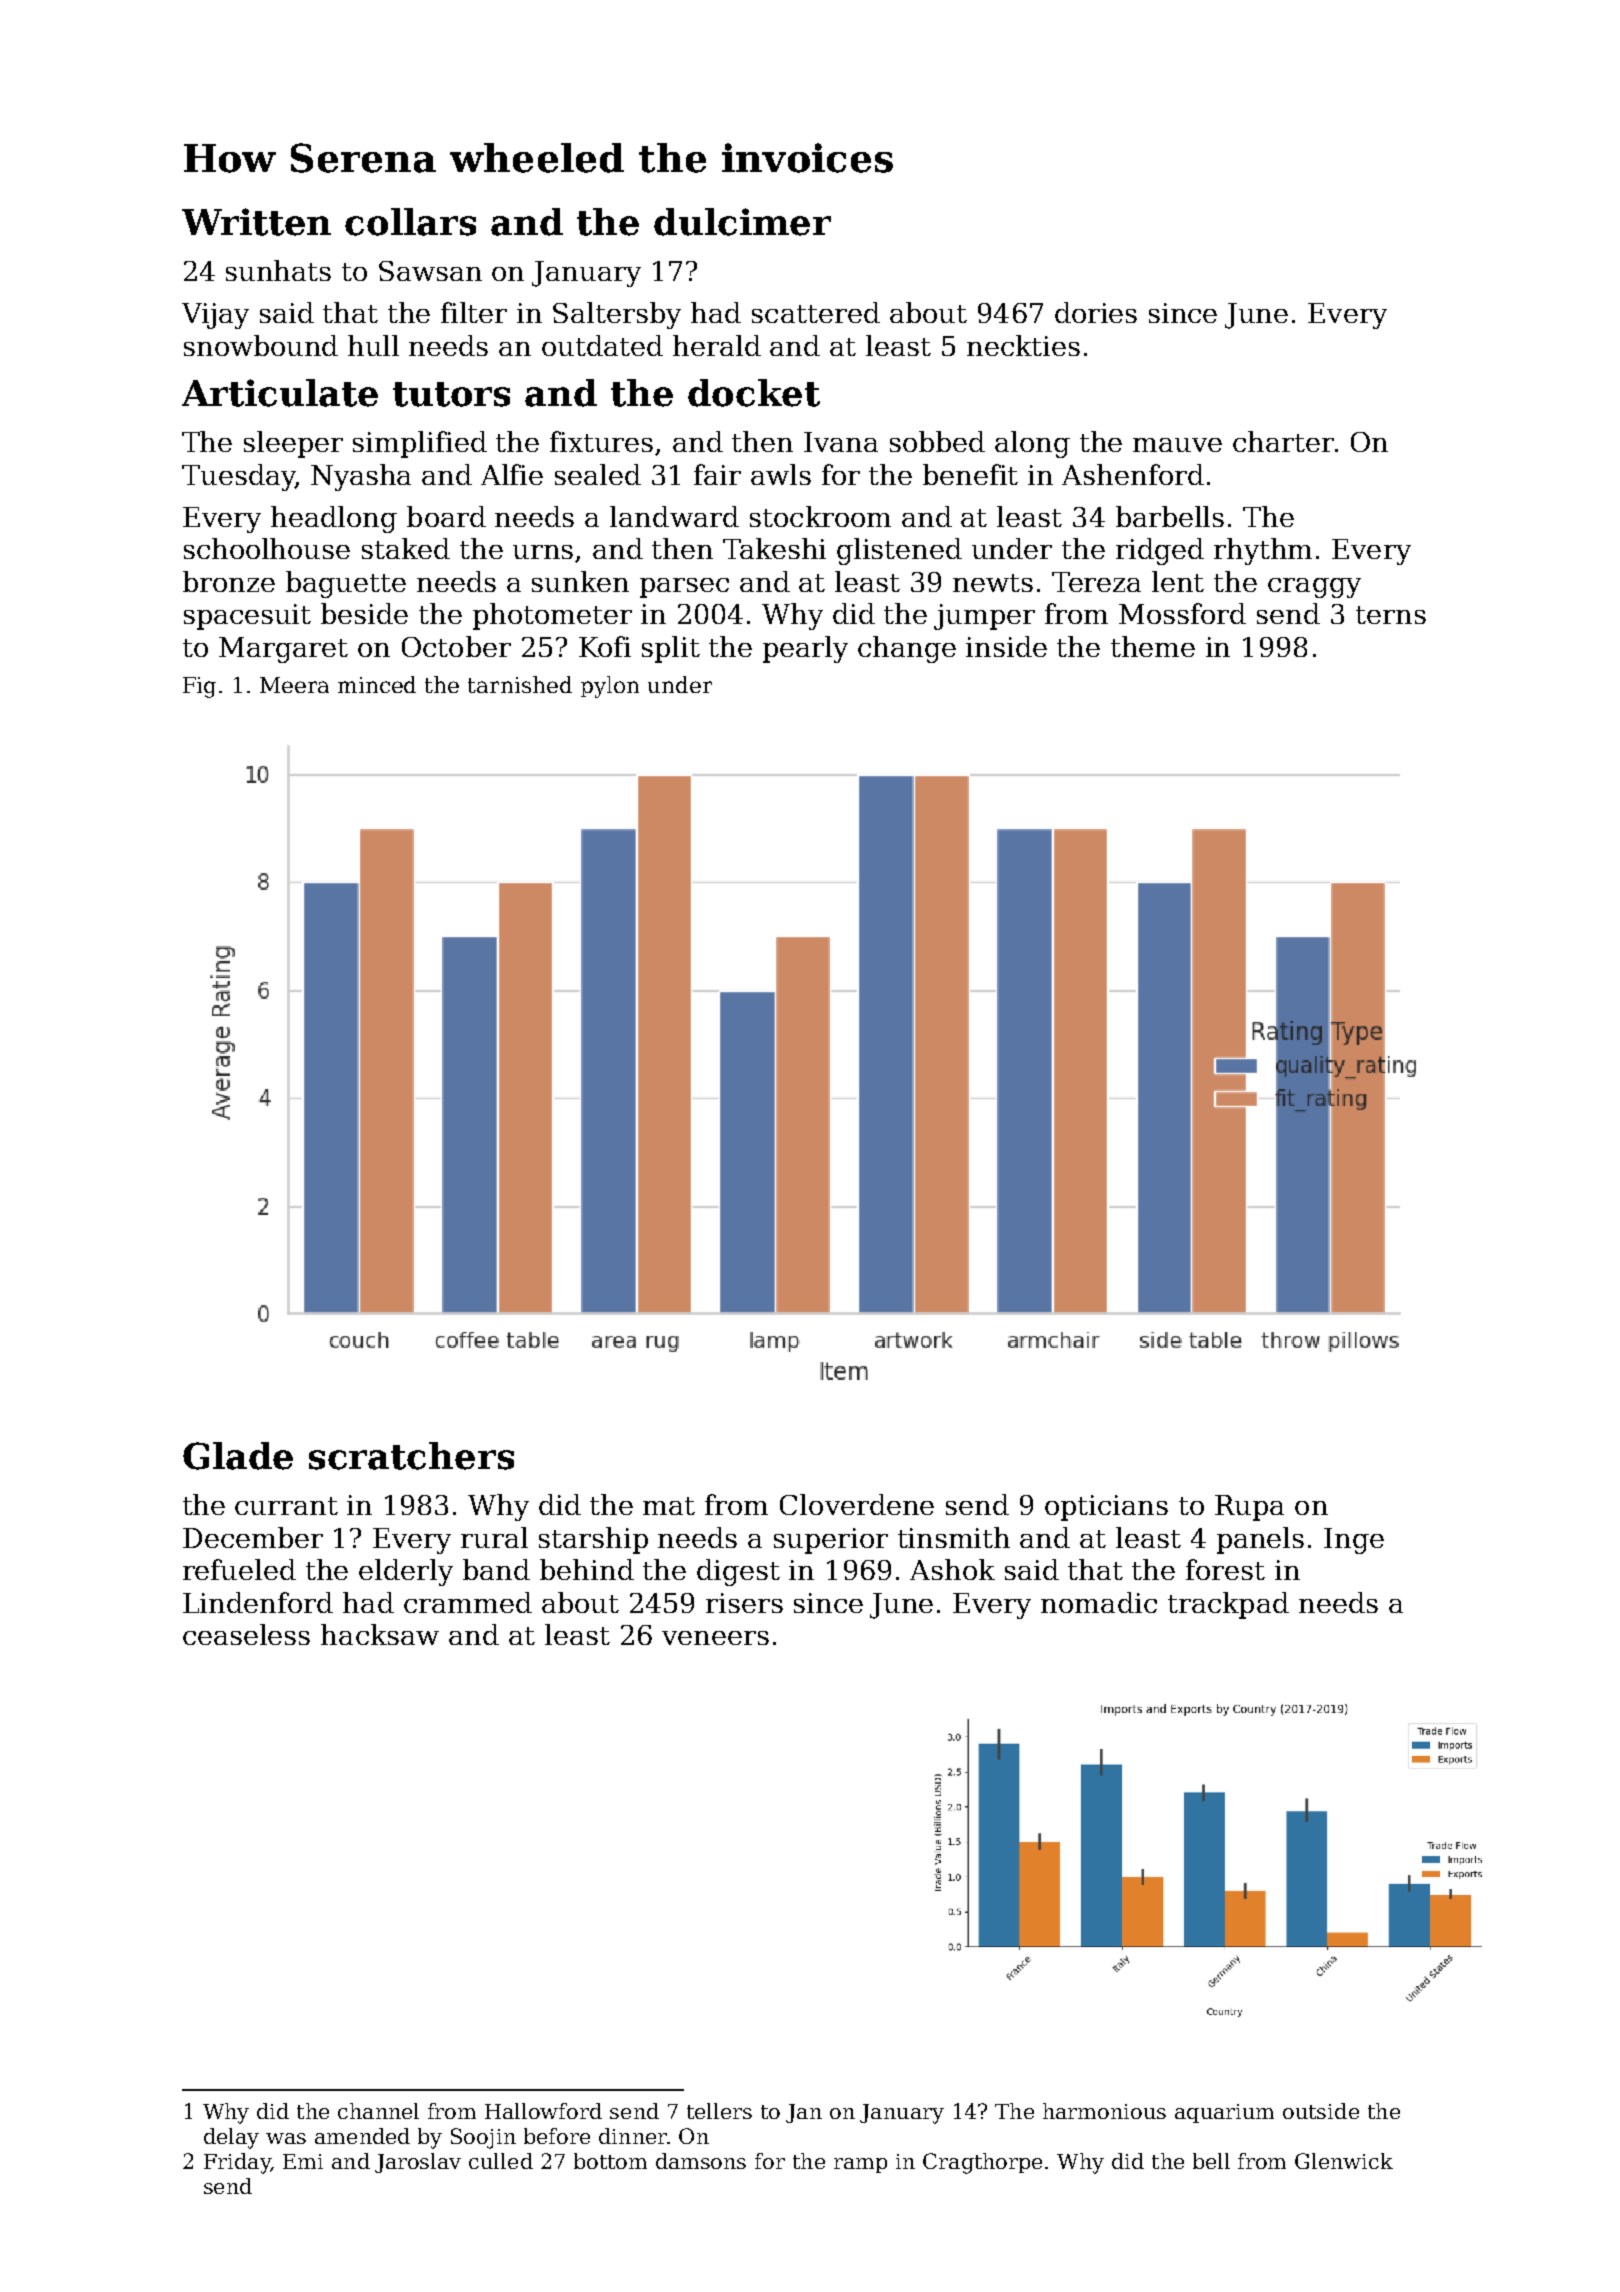 Image resolution: width=1620 pixels, height=2292 pixels. I want to click on dories, so click(1096, 312).
